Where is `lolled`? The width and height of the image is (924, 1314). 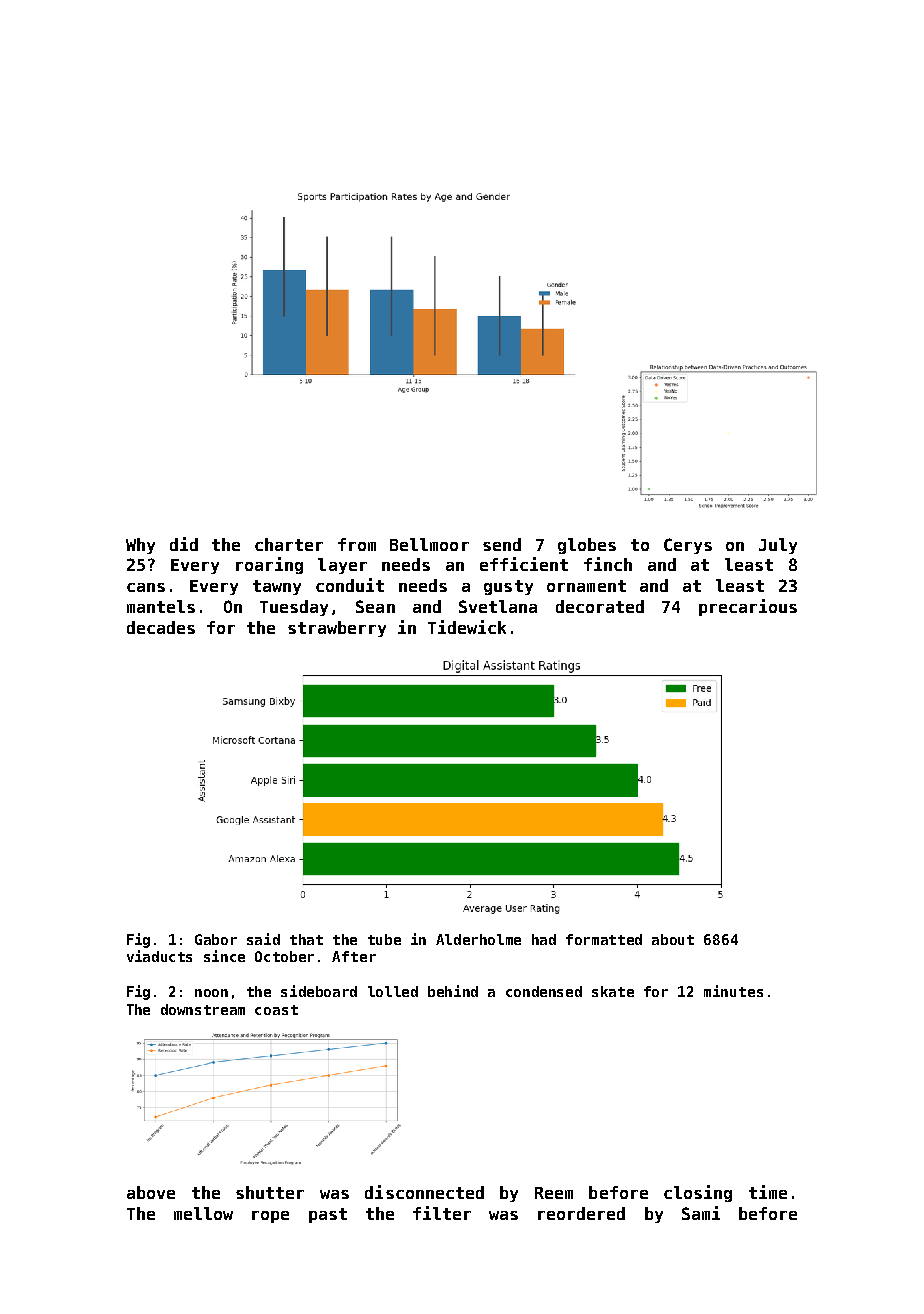 lolled is located at coordinates (393, 991).
